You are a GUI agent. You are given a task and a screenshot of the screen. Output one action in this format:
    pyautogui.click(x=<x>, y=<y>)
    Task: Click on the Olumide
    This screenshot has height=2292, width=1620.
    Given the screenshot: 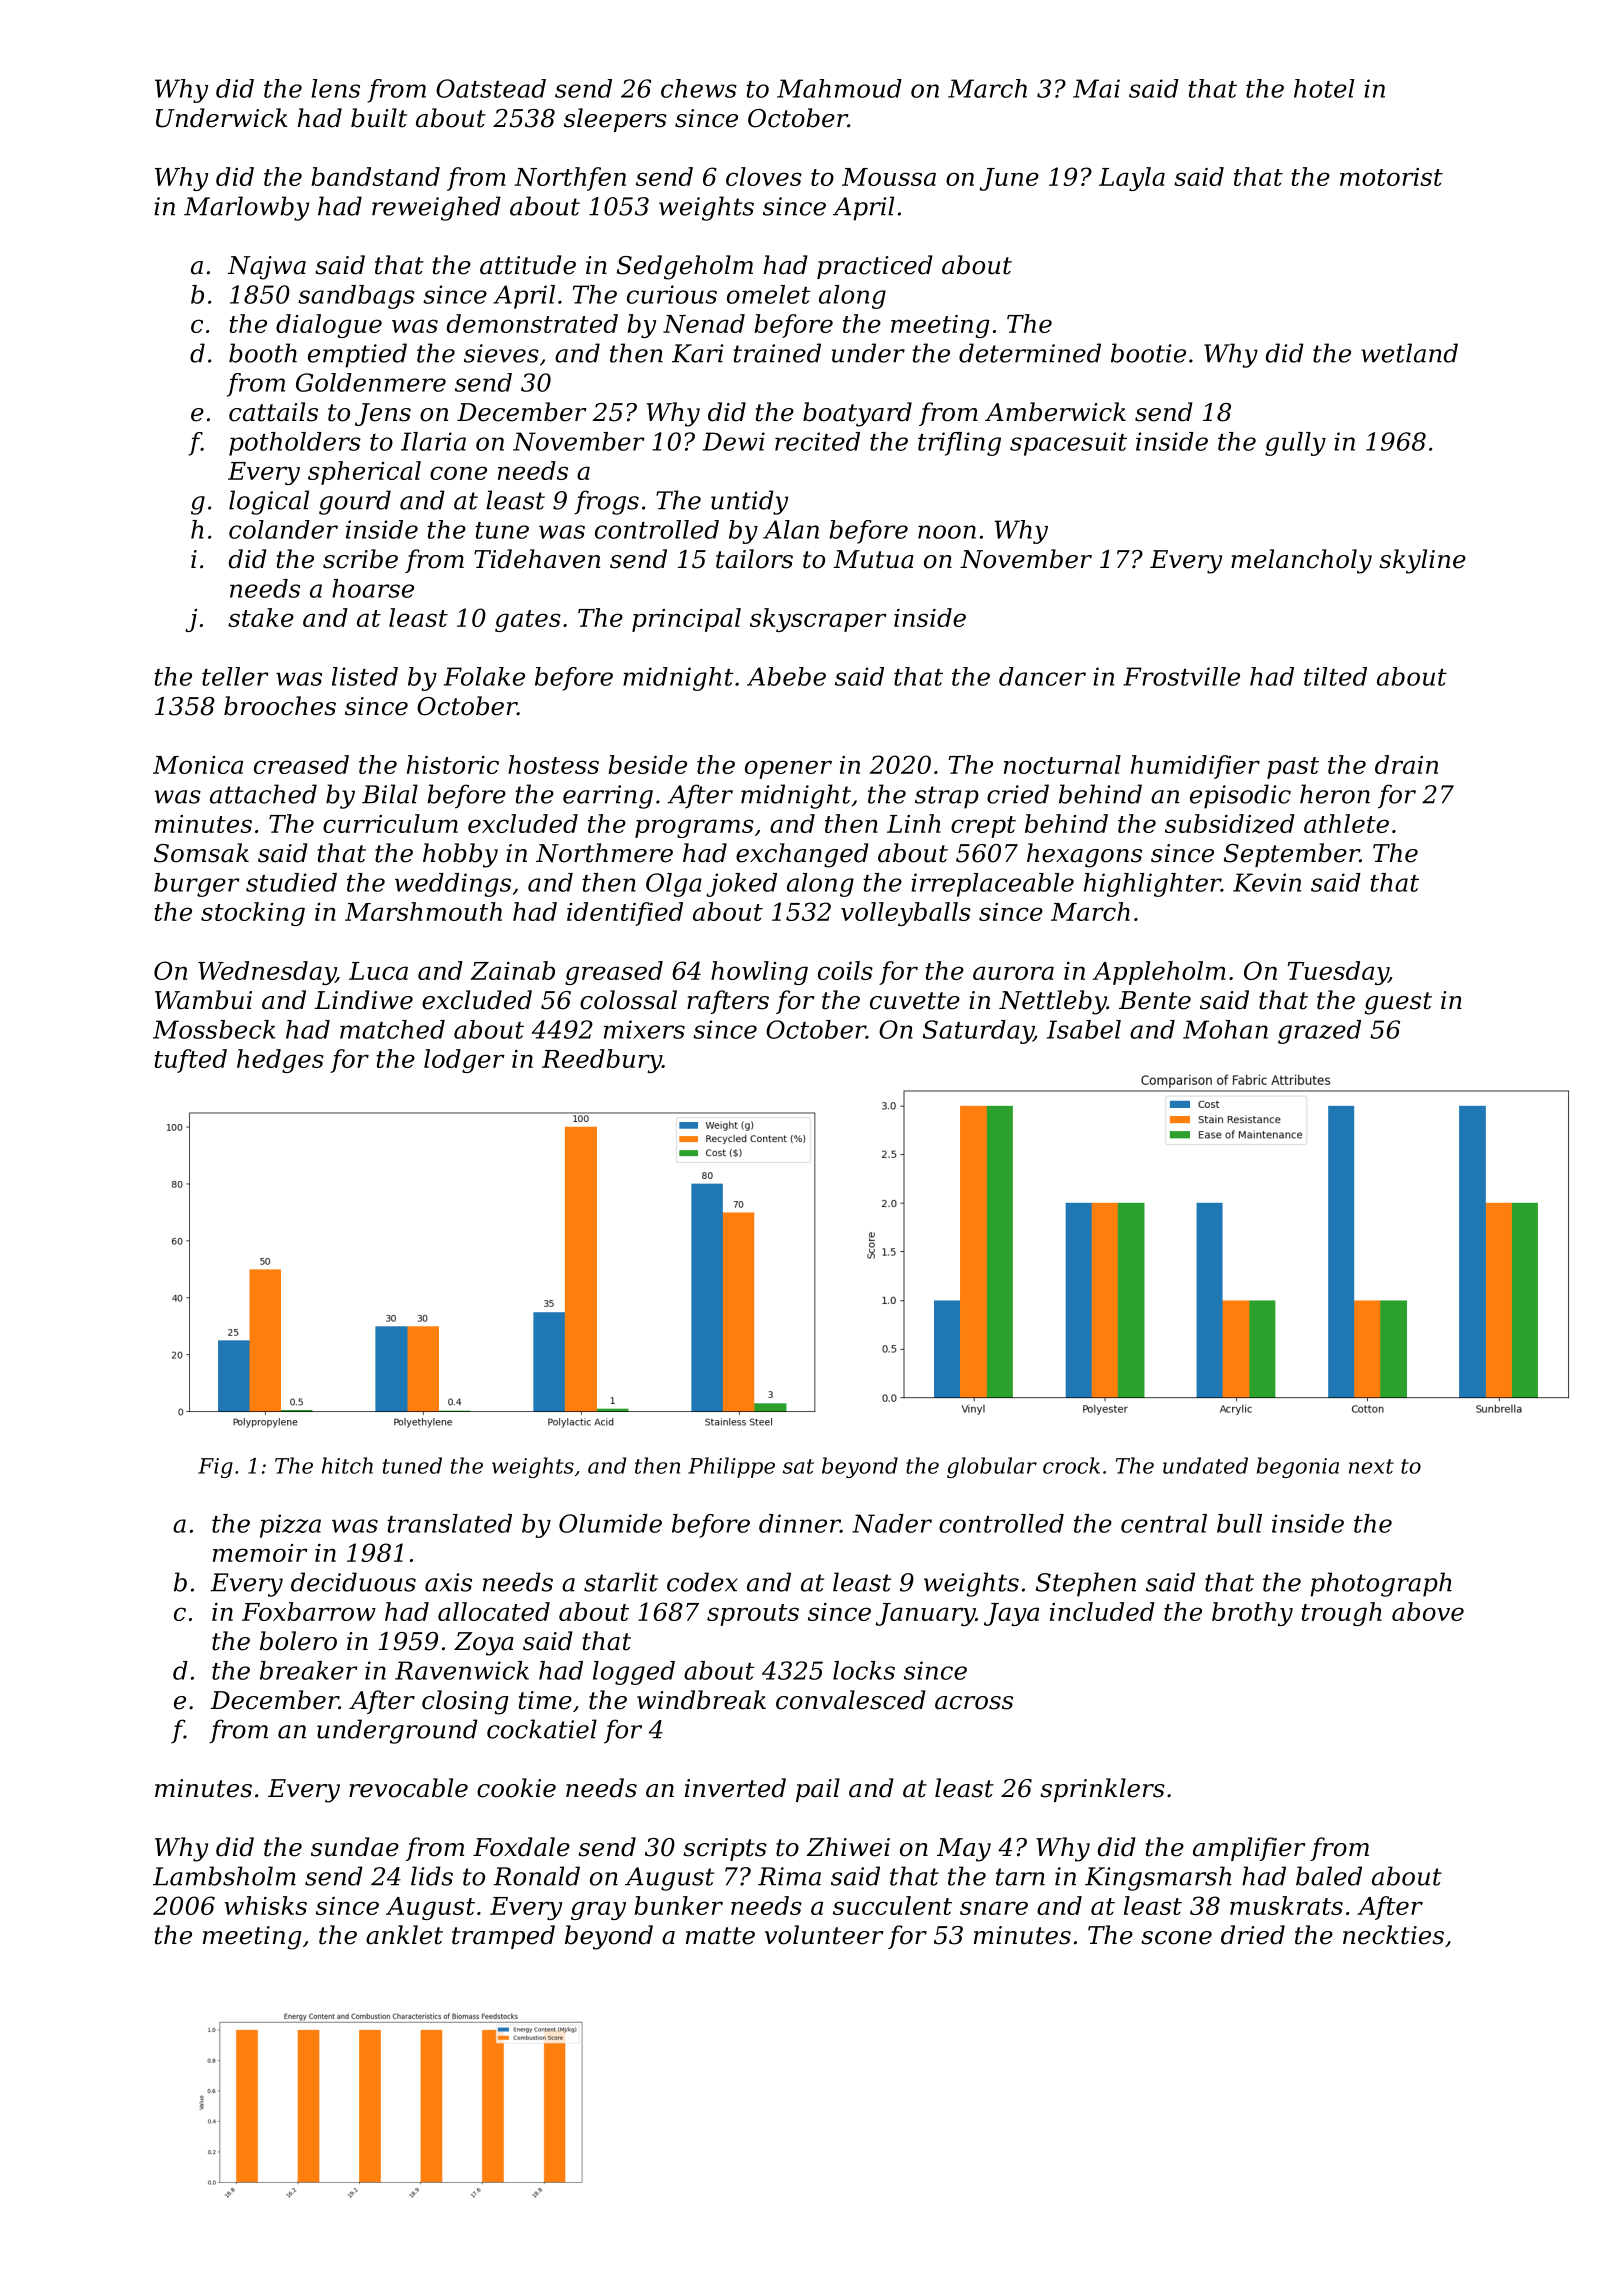 What is the action you would take?
    pyautogui.click(x=610, y=1523)
